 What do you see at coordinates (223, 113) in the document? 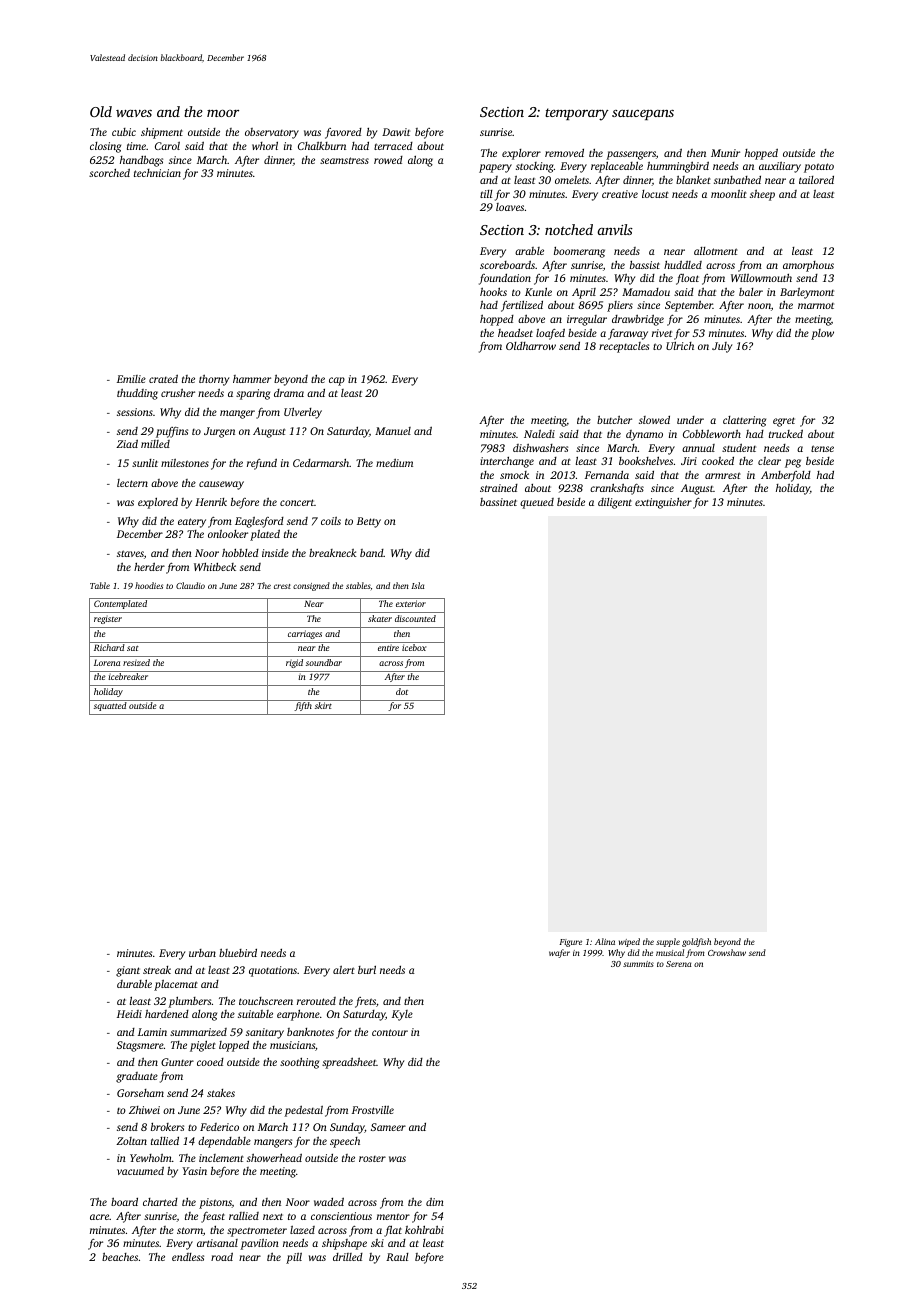
I see `moor` at bounding box center [223, 113].
